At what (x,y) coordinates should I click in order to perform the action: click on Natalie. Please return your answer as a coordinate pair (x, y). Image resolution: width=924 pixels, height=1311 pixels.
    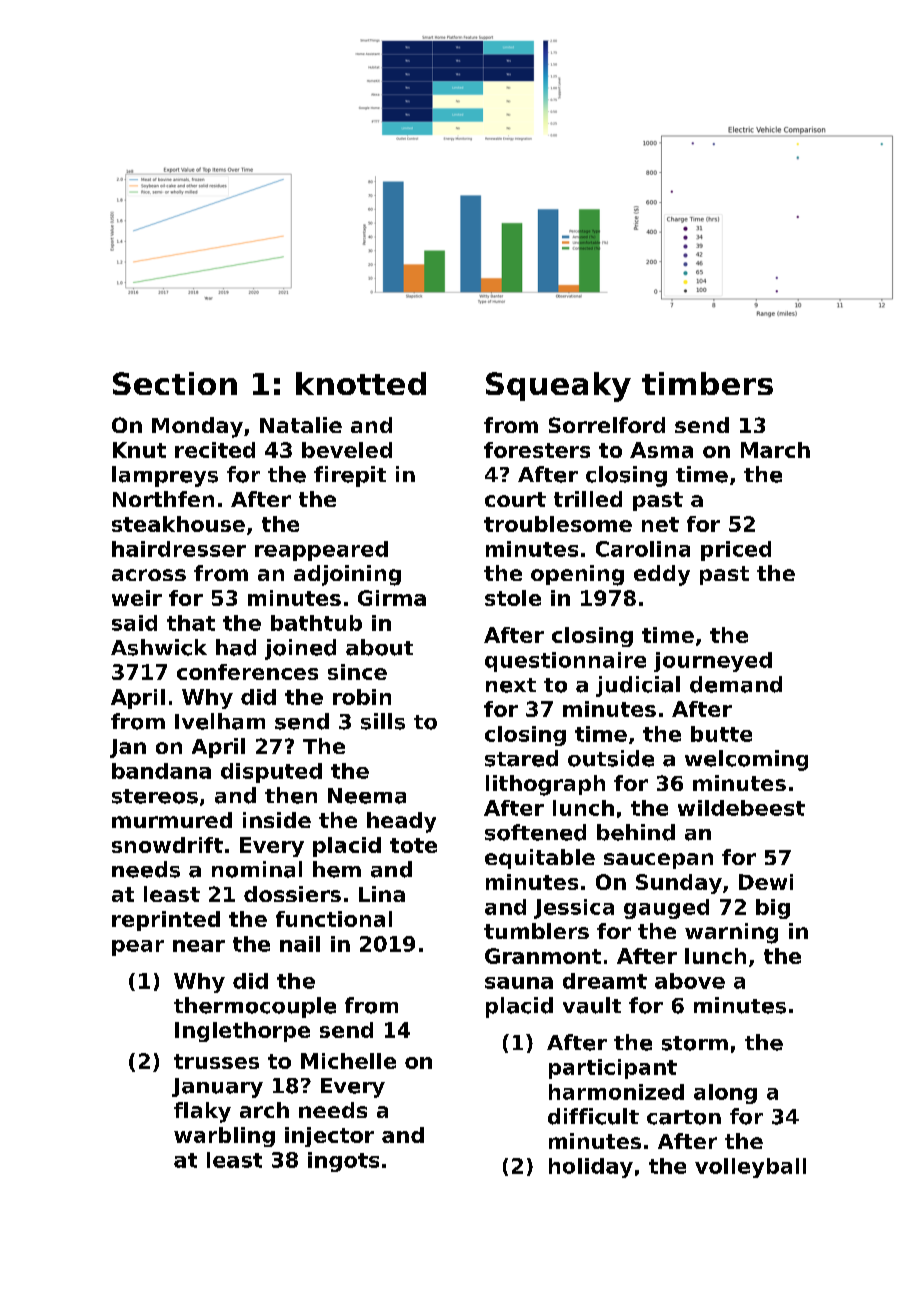
    Looking at the image, I should click on (301, 425).
